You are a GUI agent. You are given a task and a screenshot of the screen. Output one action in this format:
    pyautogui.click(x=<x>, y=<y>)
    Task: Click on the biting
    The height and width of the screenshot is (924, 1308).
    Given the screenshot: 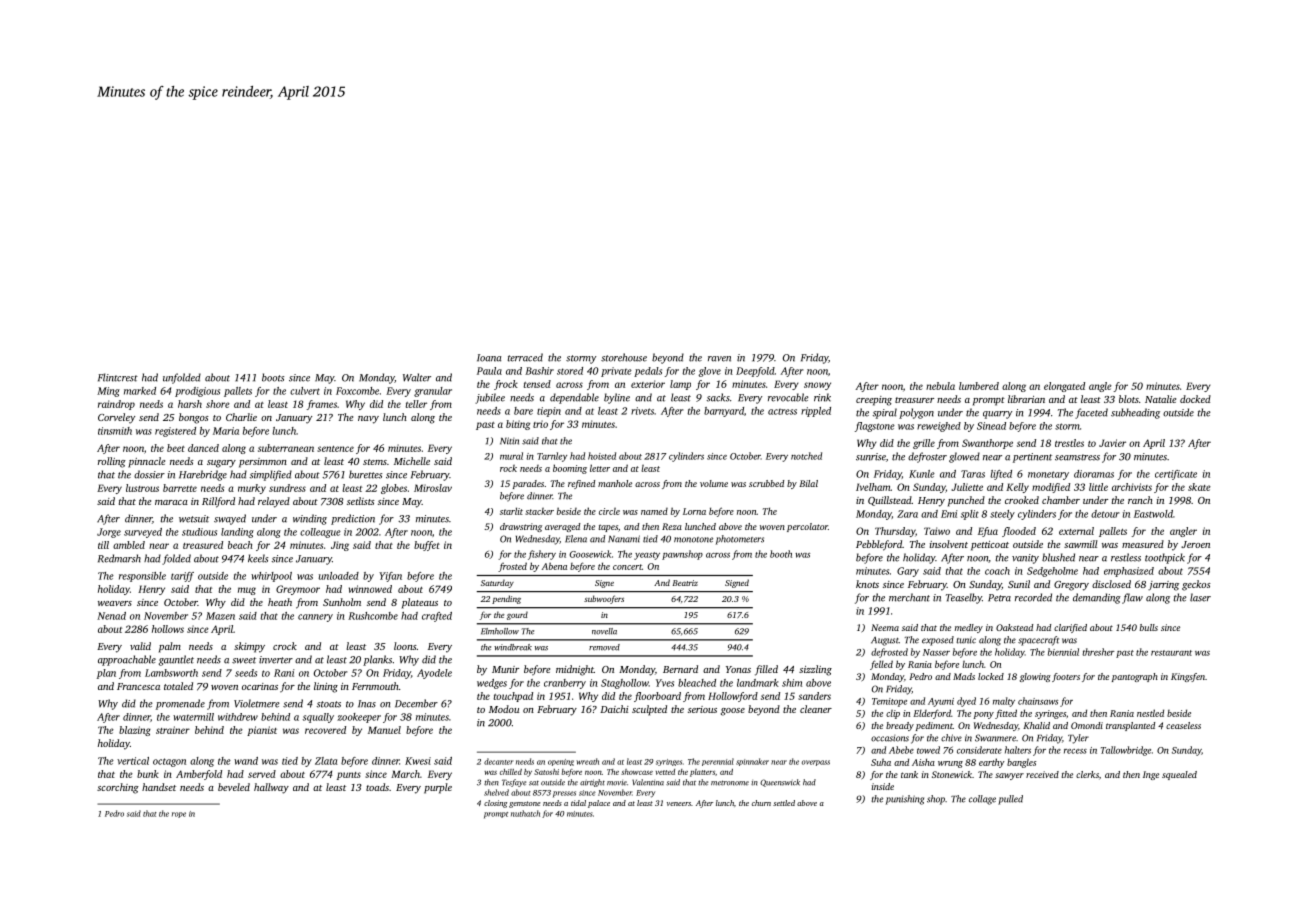 What is the action you would take?
    pyautogui.click(x=518, y=425)
